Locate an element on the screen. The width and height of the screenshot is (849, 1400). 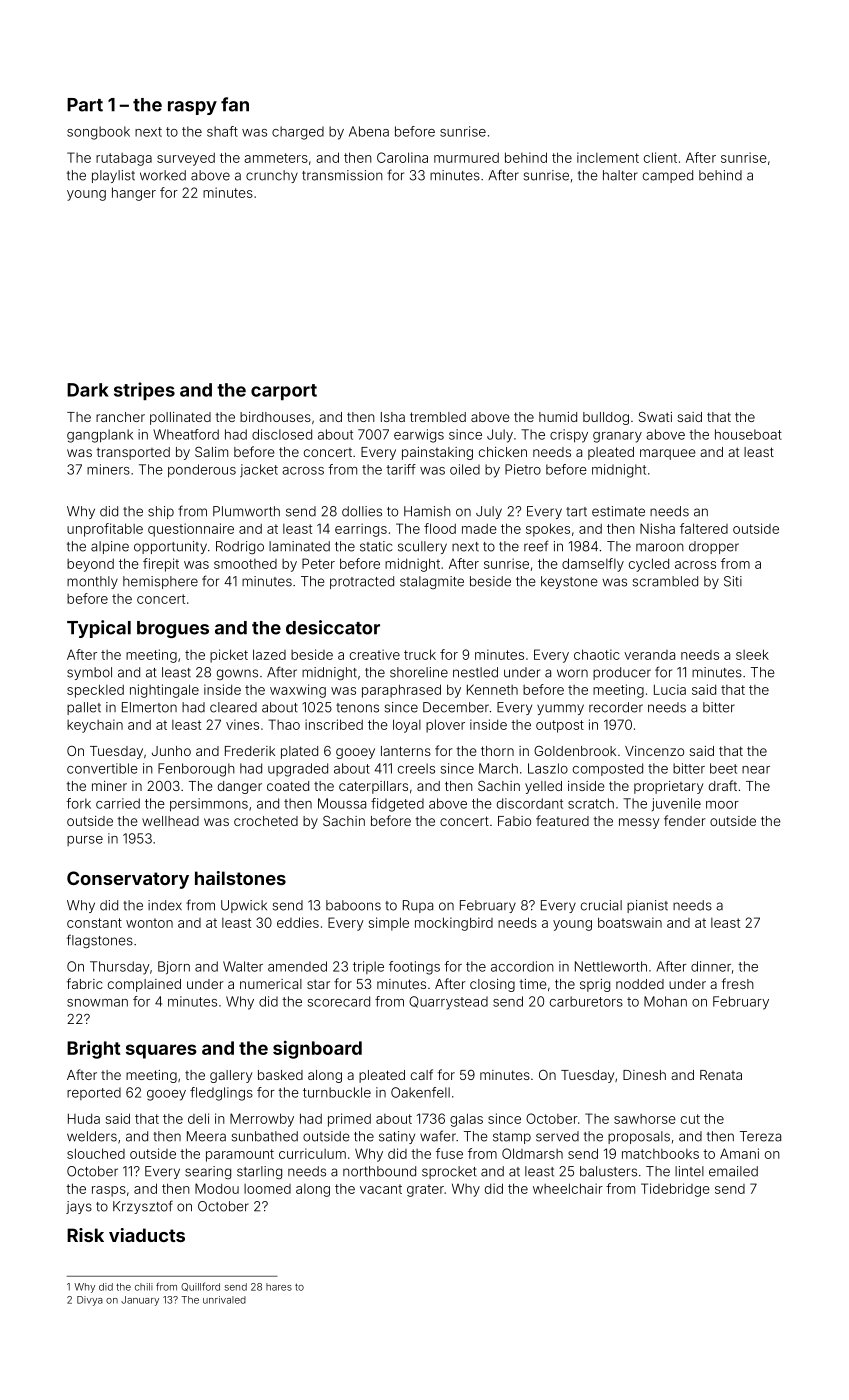
brogues is located at coordinates (173, 629).
